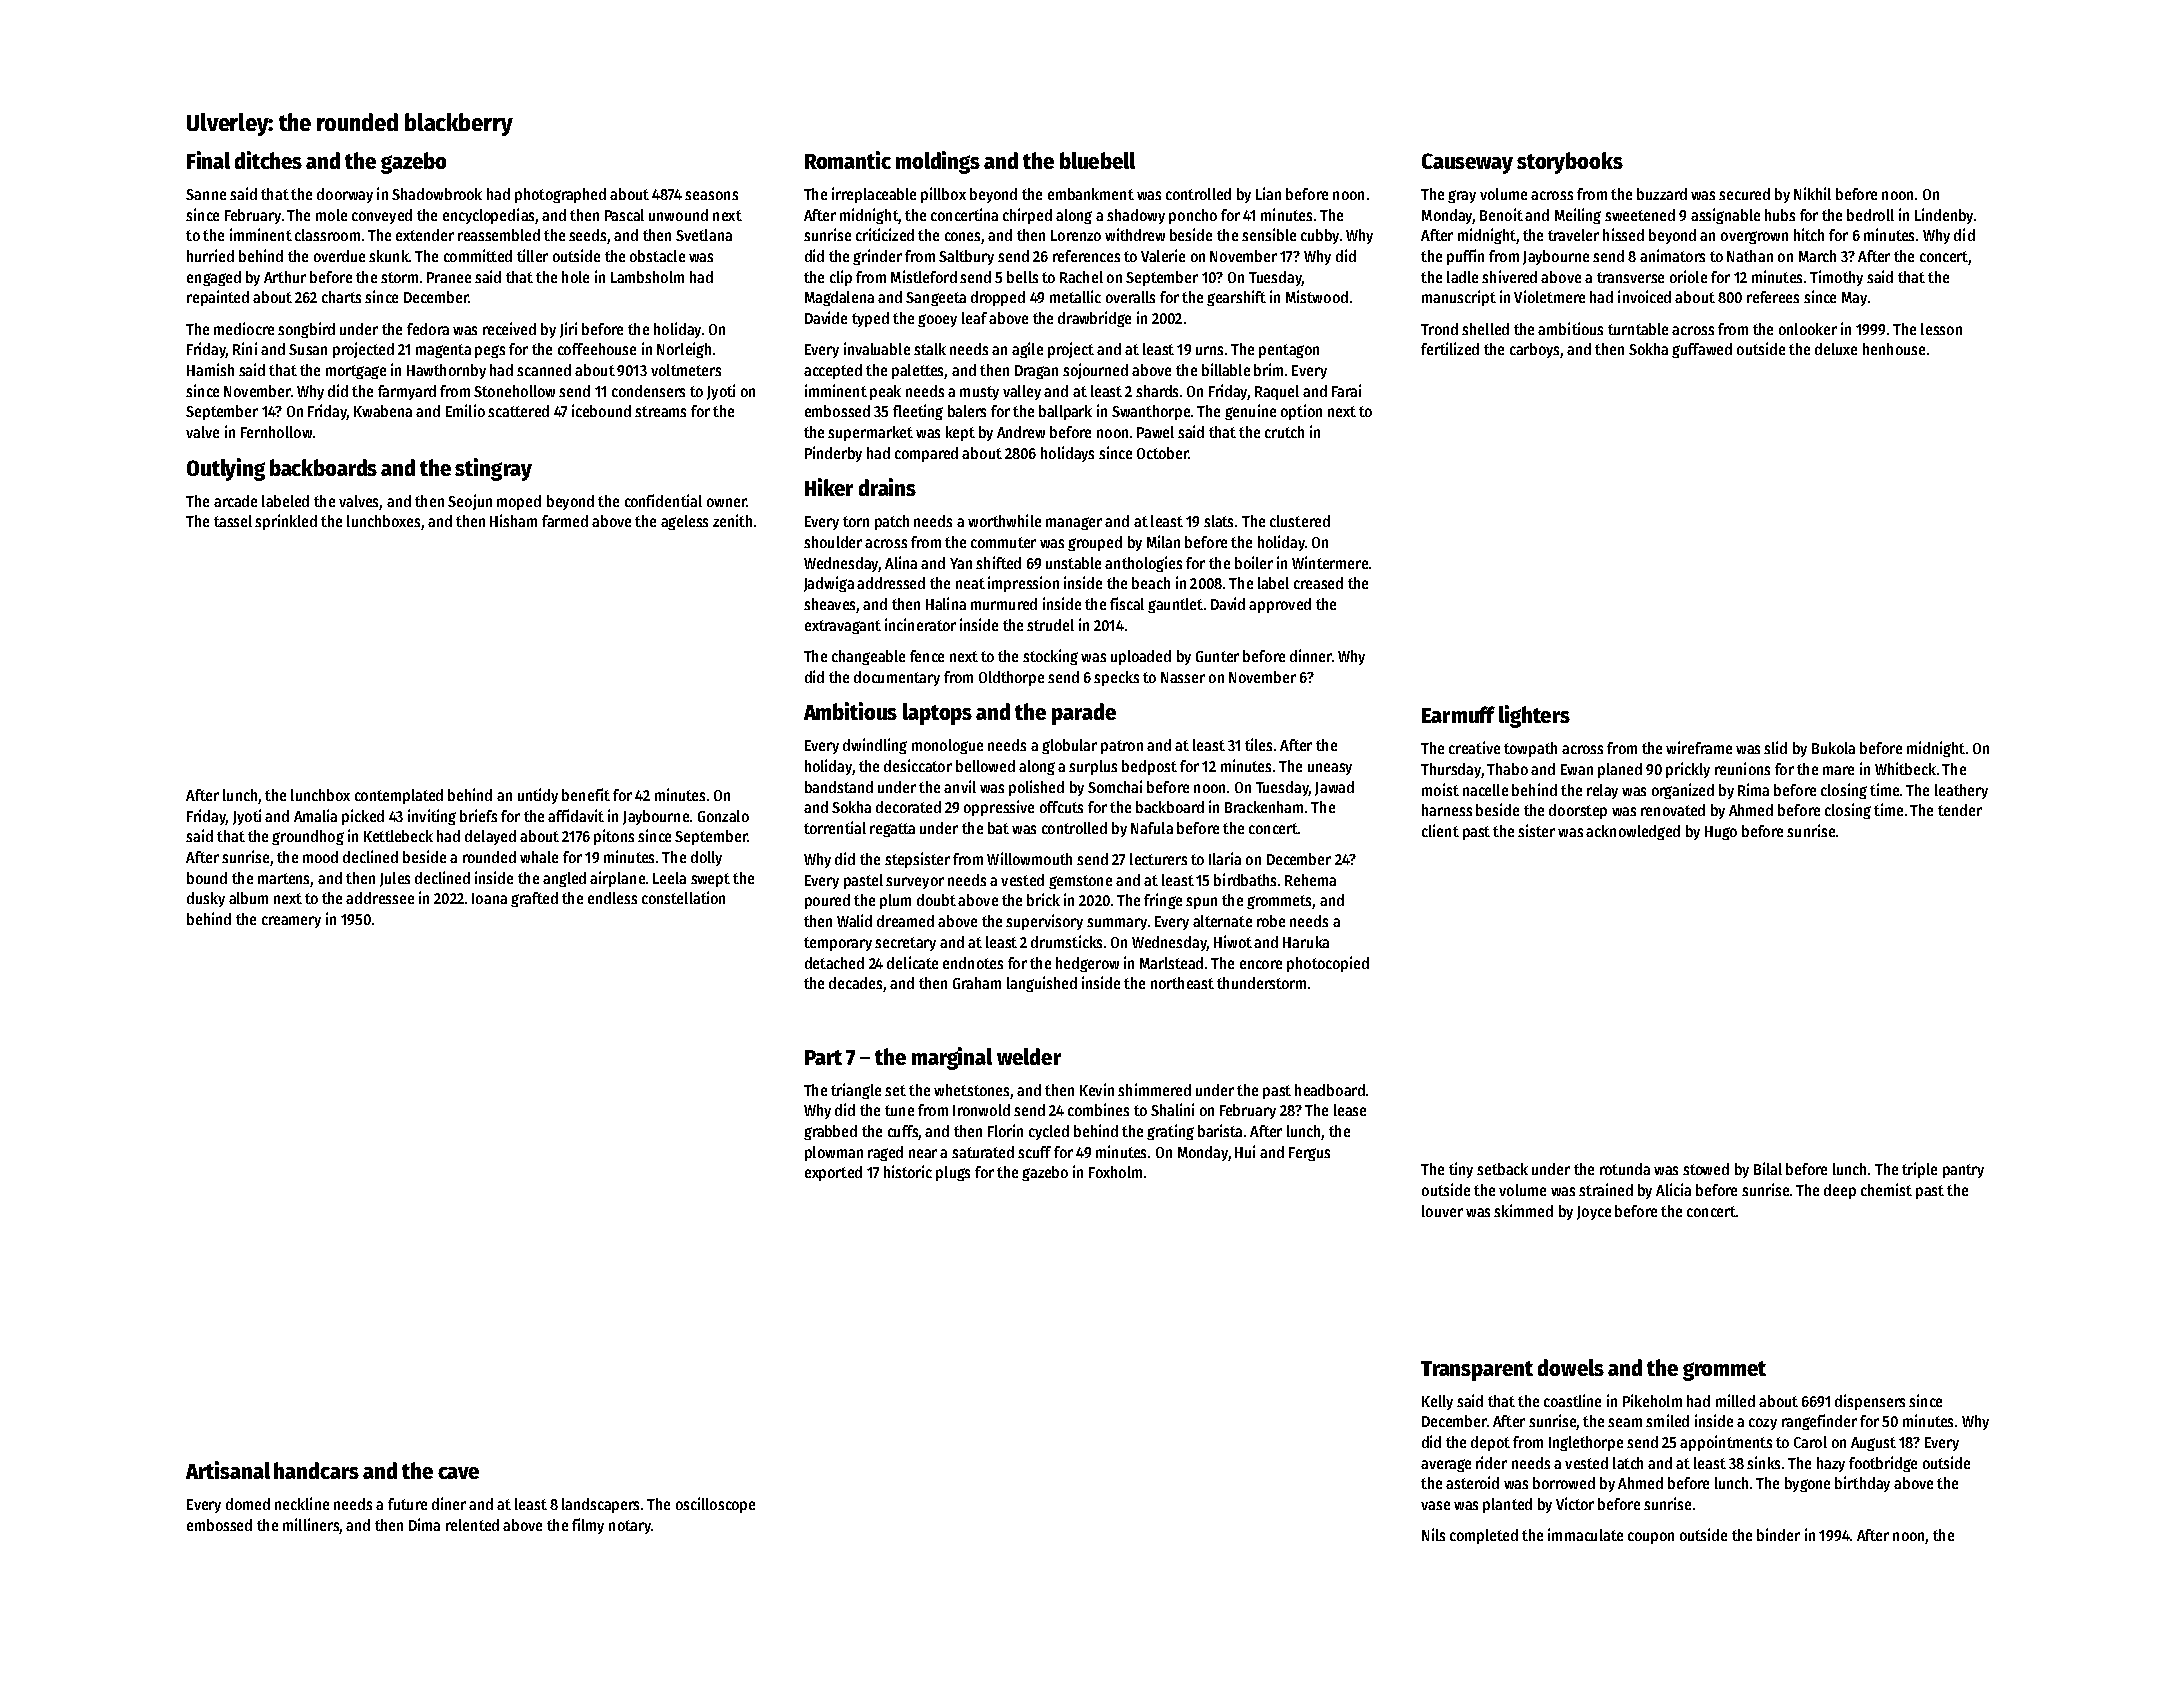 This screenshot has width=2178, height=1683. What do you see at coordinates (311, 1526) in the screenshot?
I see `milliners` at bounding box center [311, 1526].
